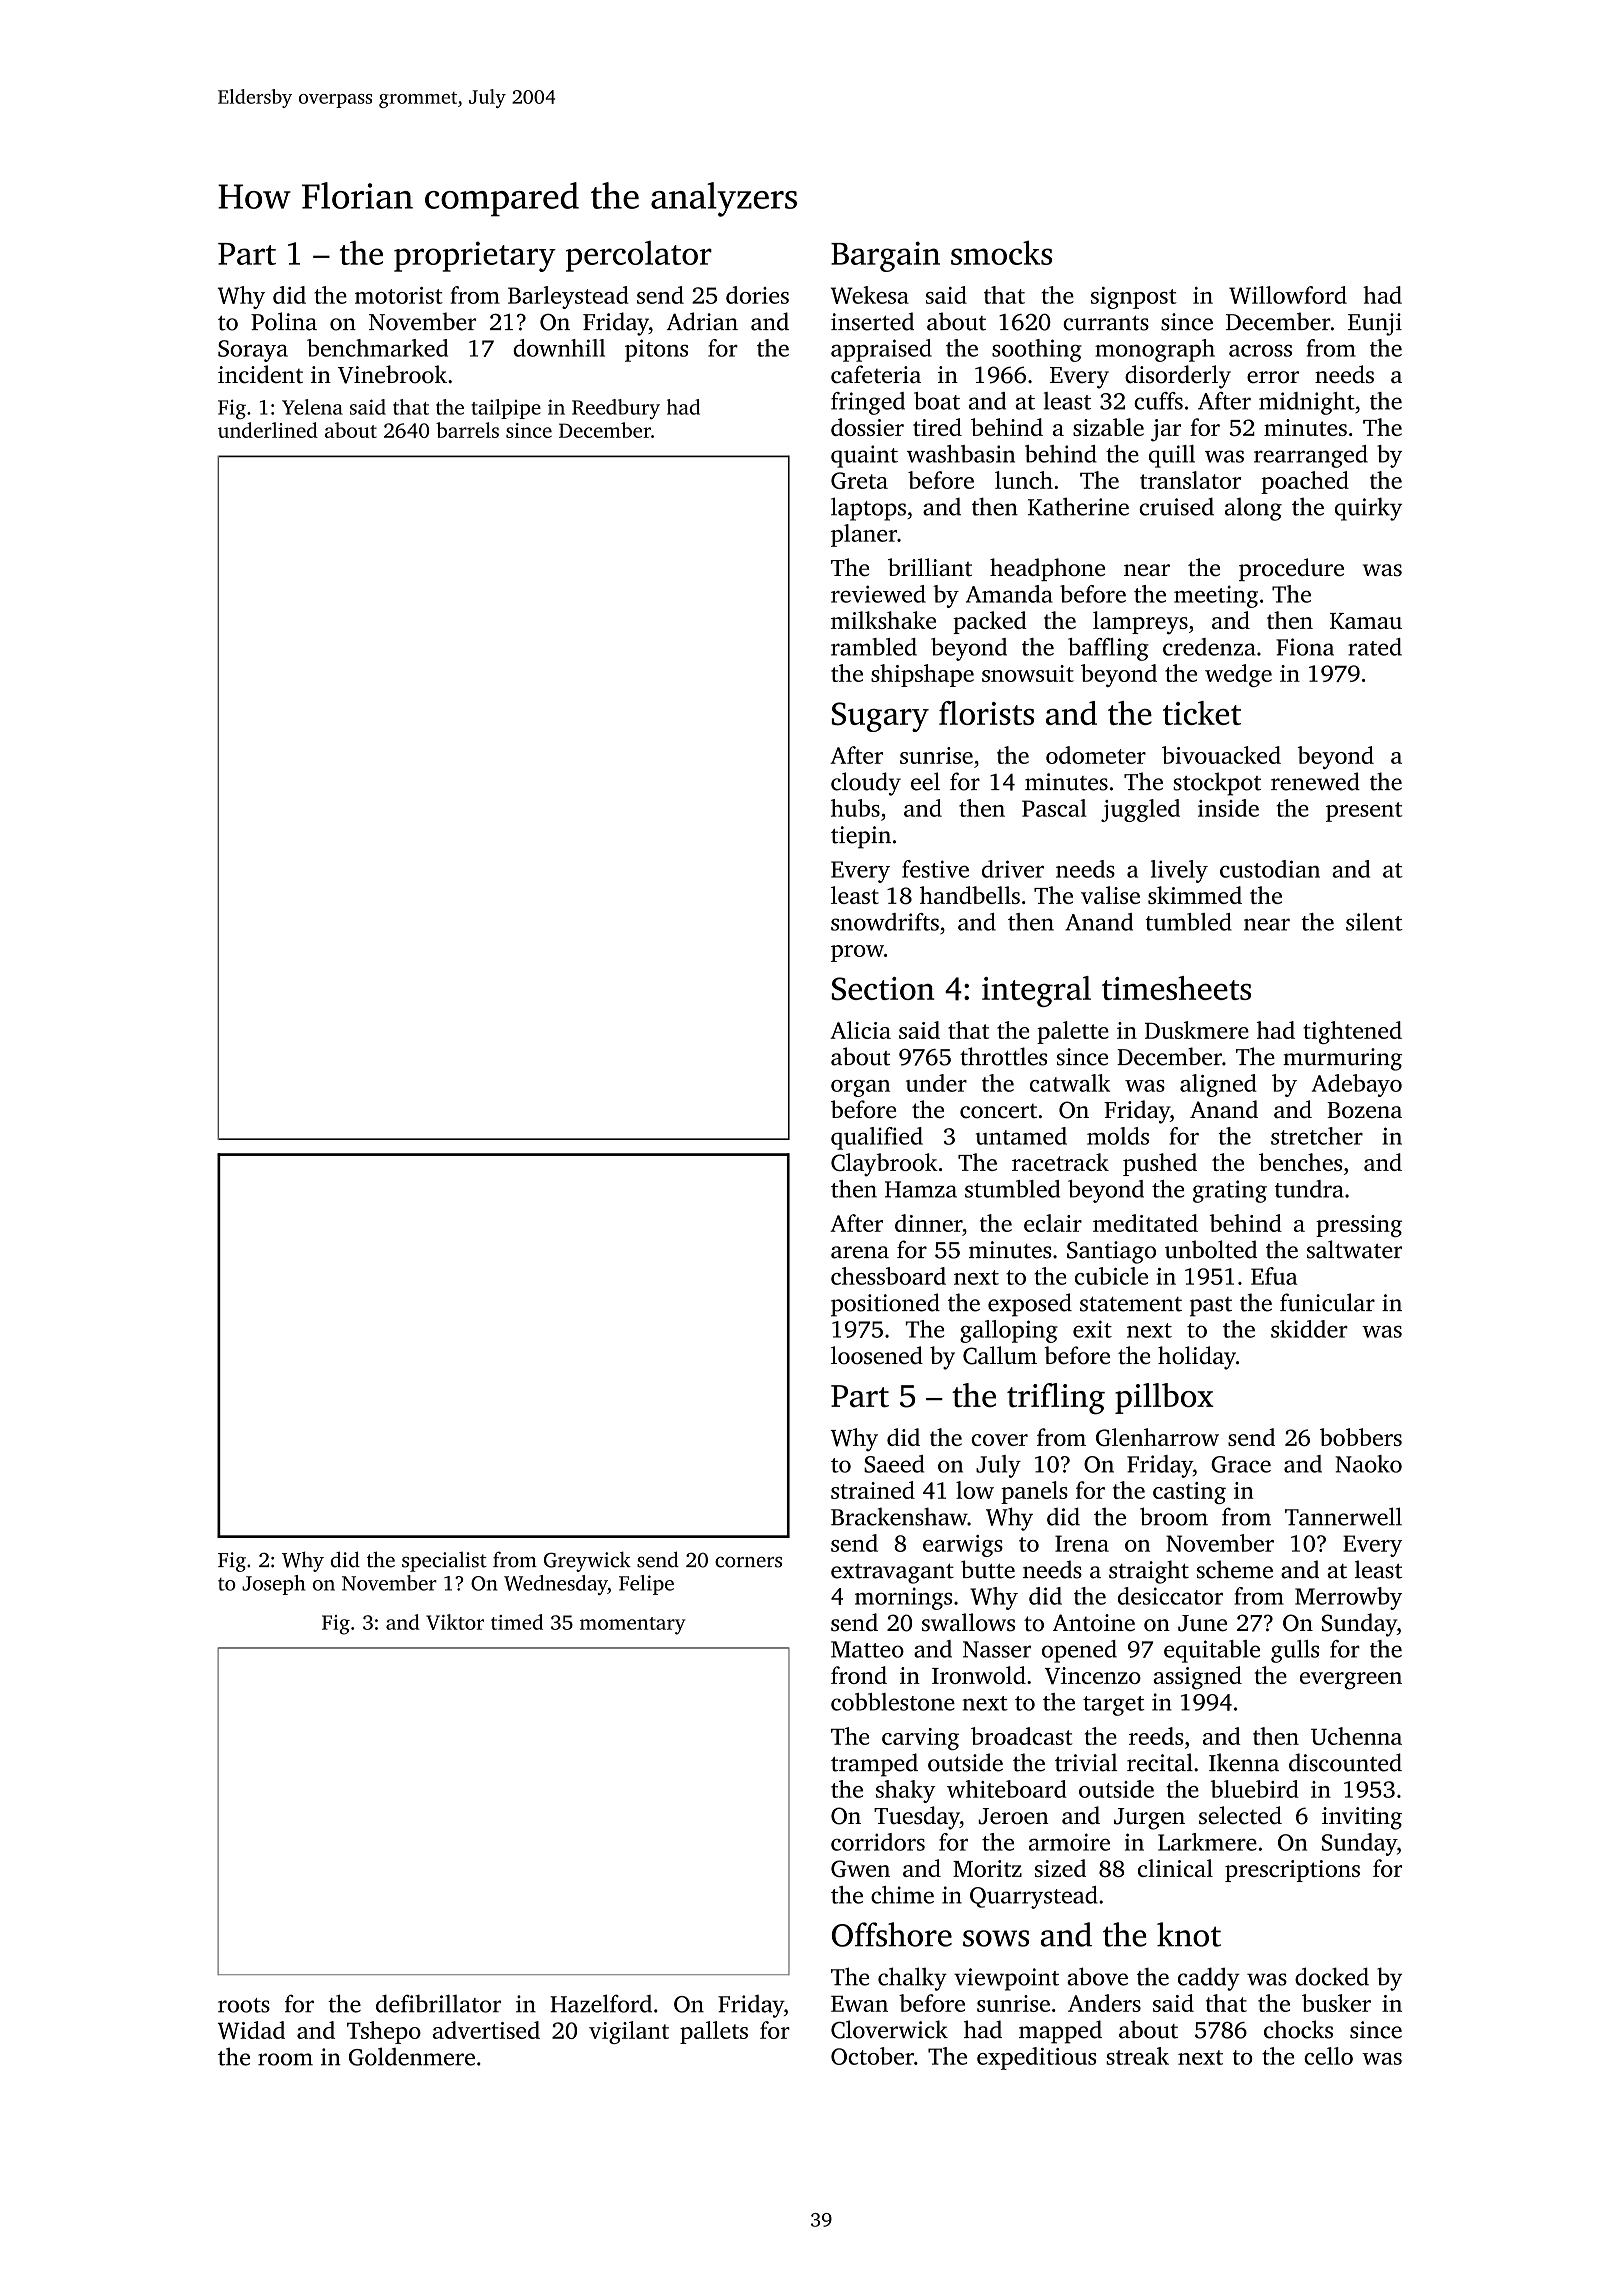  What do you see at coordinates (244, 2005) in the screenshot?
I see `roots` at bounding box center [244, 2005].
